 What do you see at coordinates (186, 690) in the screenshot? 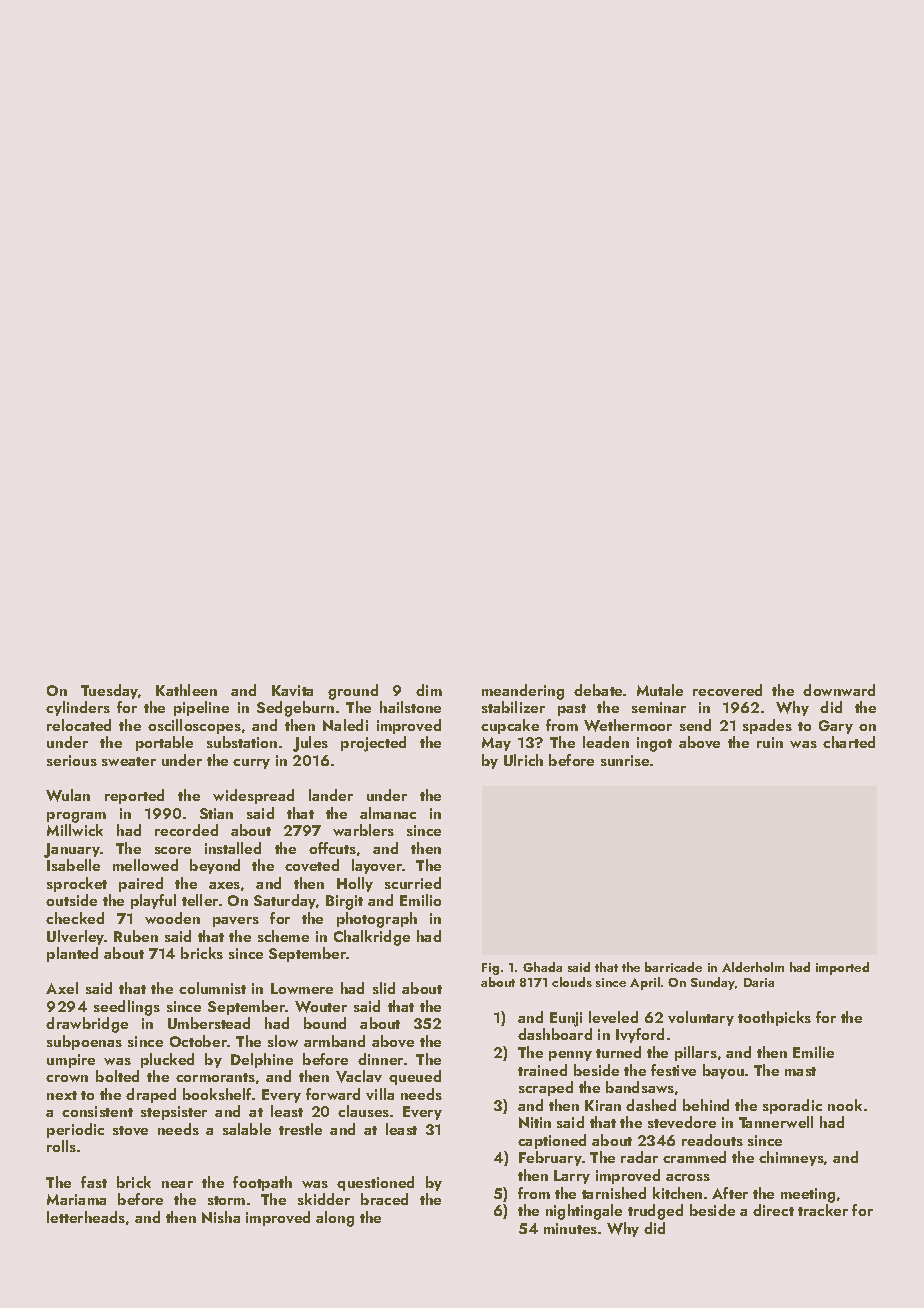
I see `Kathleen` at bounding box center [186, 690].
